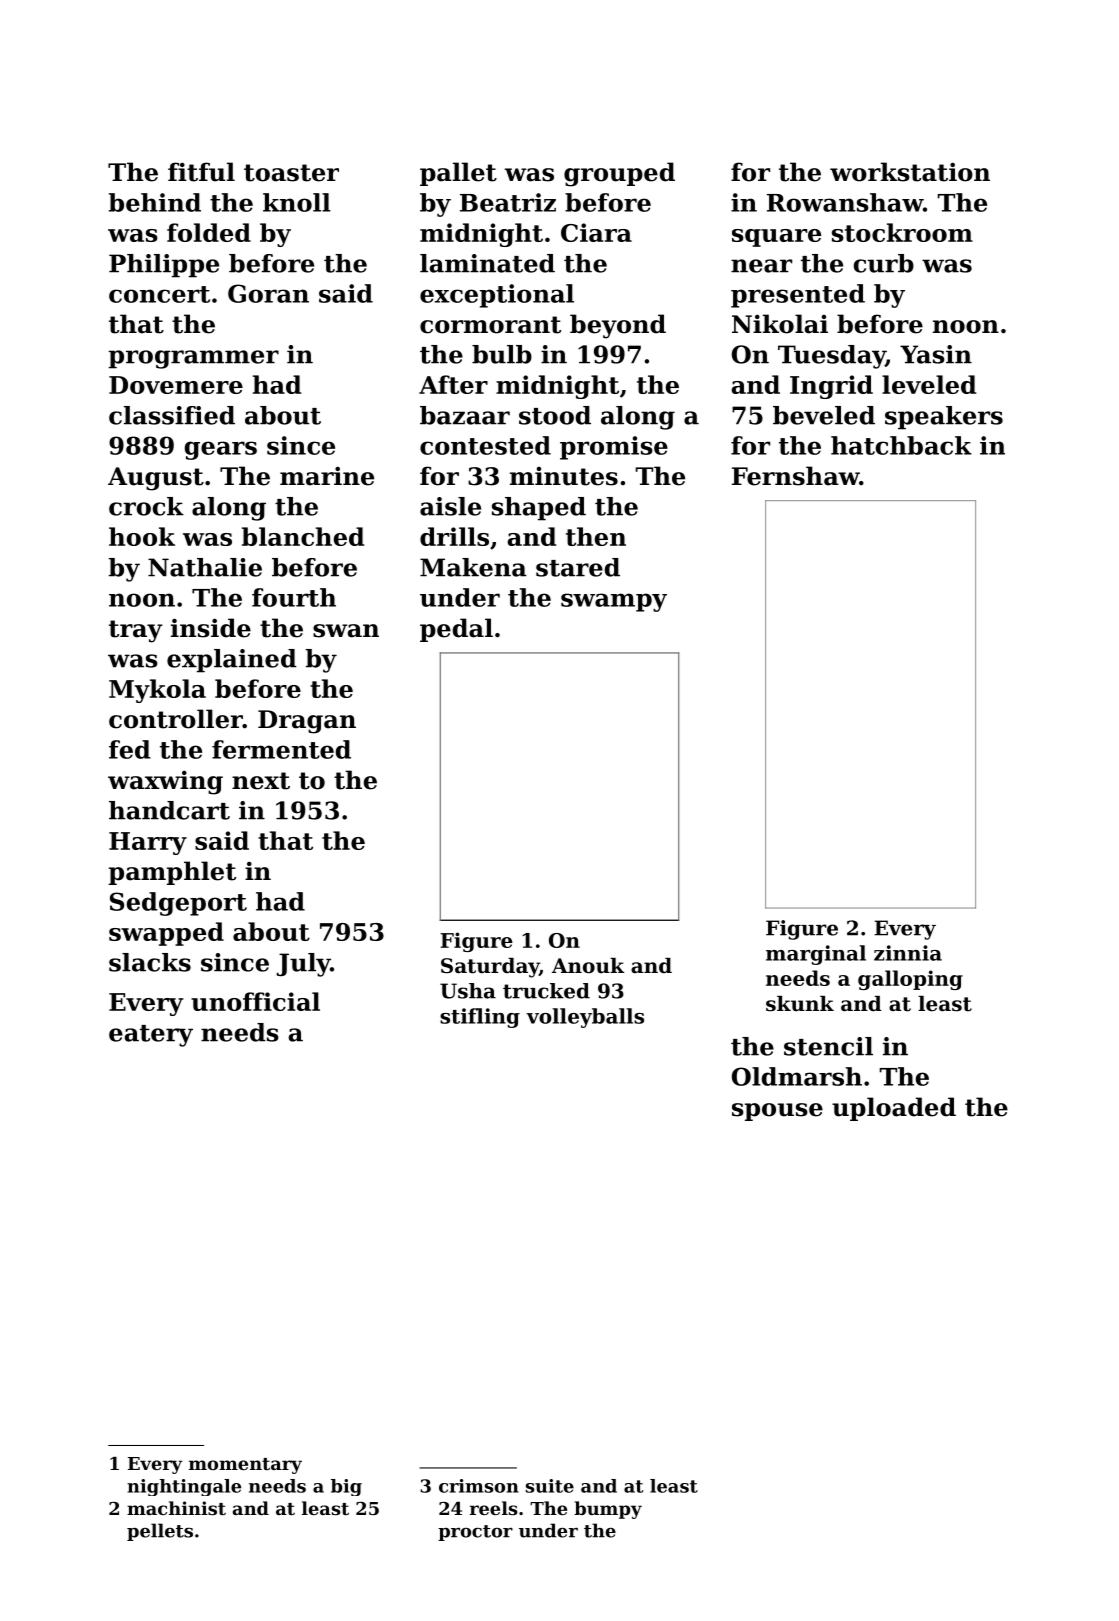  What do you see at coordinates (490, 968) in the screenshot?
I see `Saturday` at bounding box center [490, 968].
